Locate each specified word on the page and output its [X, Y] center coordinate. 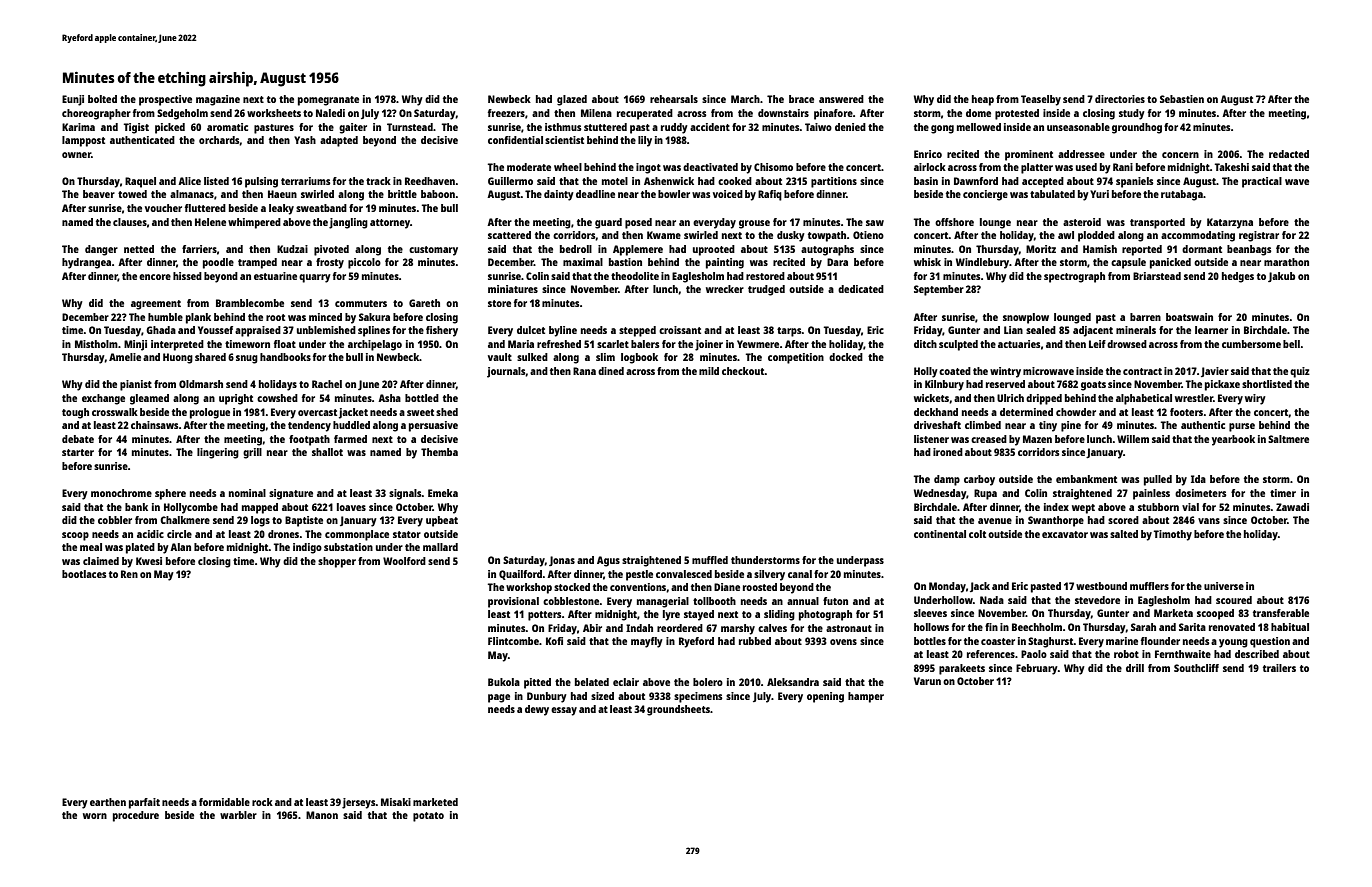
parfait [144, 803]
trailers [1279, 668]
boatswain [1189, 317]
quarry [315, 278]
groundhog [1137, 128]
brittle [402, 194]
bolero [708, 682]
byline [563, 331]
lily [645, 141]
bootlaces [84, 574]
